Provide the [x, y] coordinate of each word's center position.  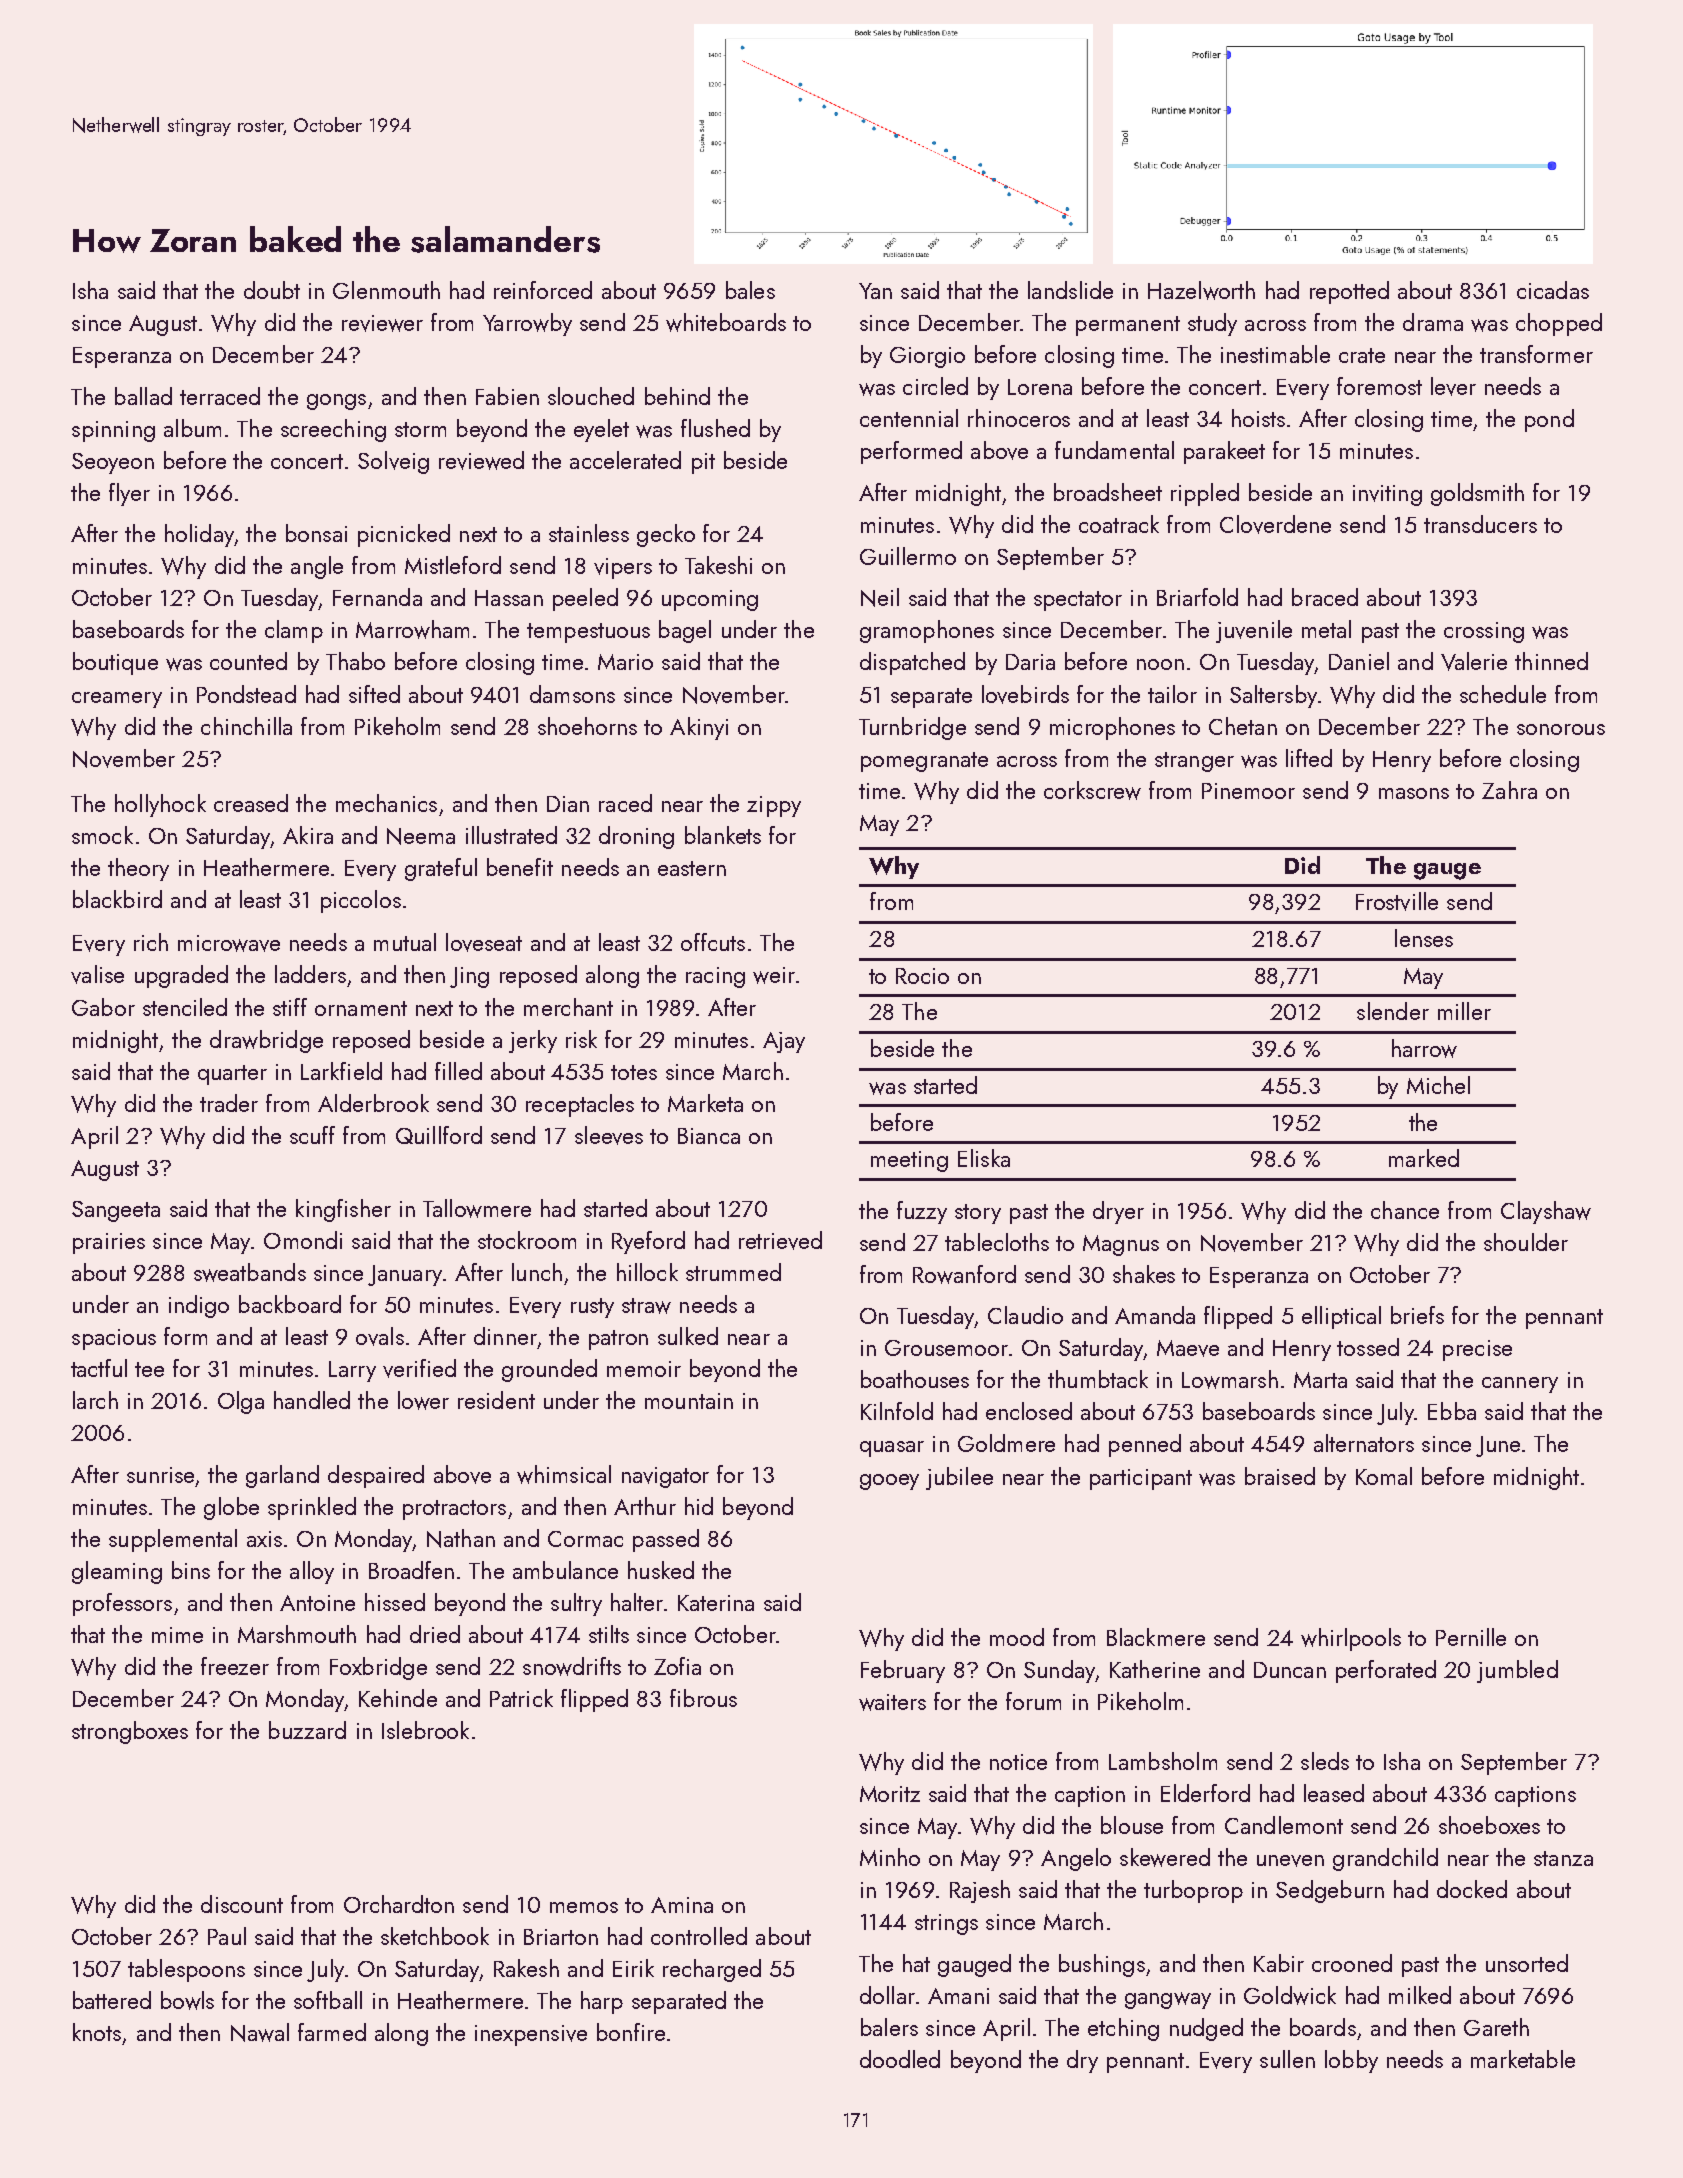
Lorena [1040, 387]
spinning [113, 431]
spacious [114, 1339]
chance [1405, 1210]
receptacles [580, 1105]
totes [634, 1072]
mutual [405, 942]
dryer [1118, 1212]
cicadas [1553, 290]
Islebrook [425, 1730]
